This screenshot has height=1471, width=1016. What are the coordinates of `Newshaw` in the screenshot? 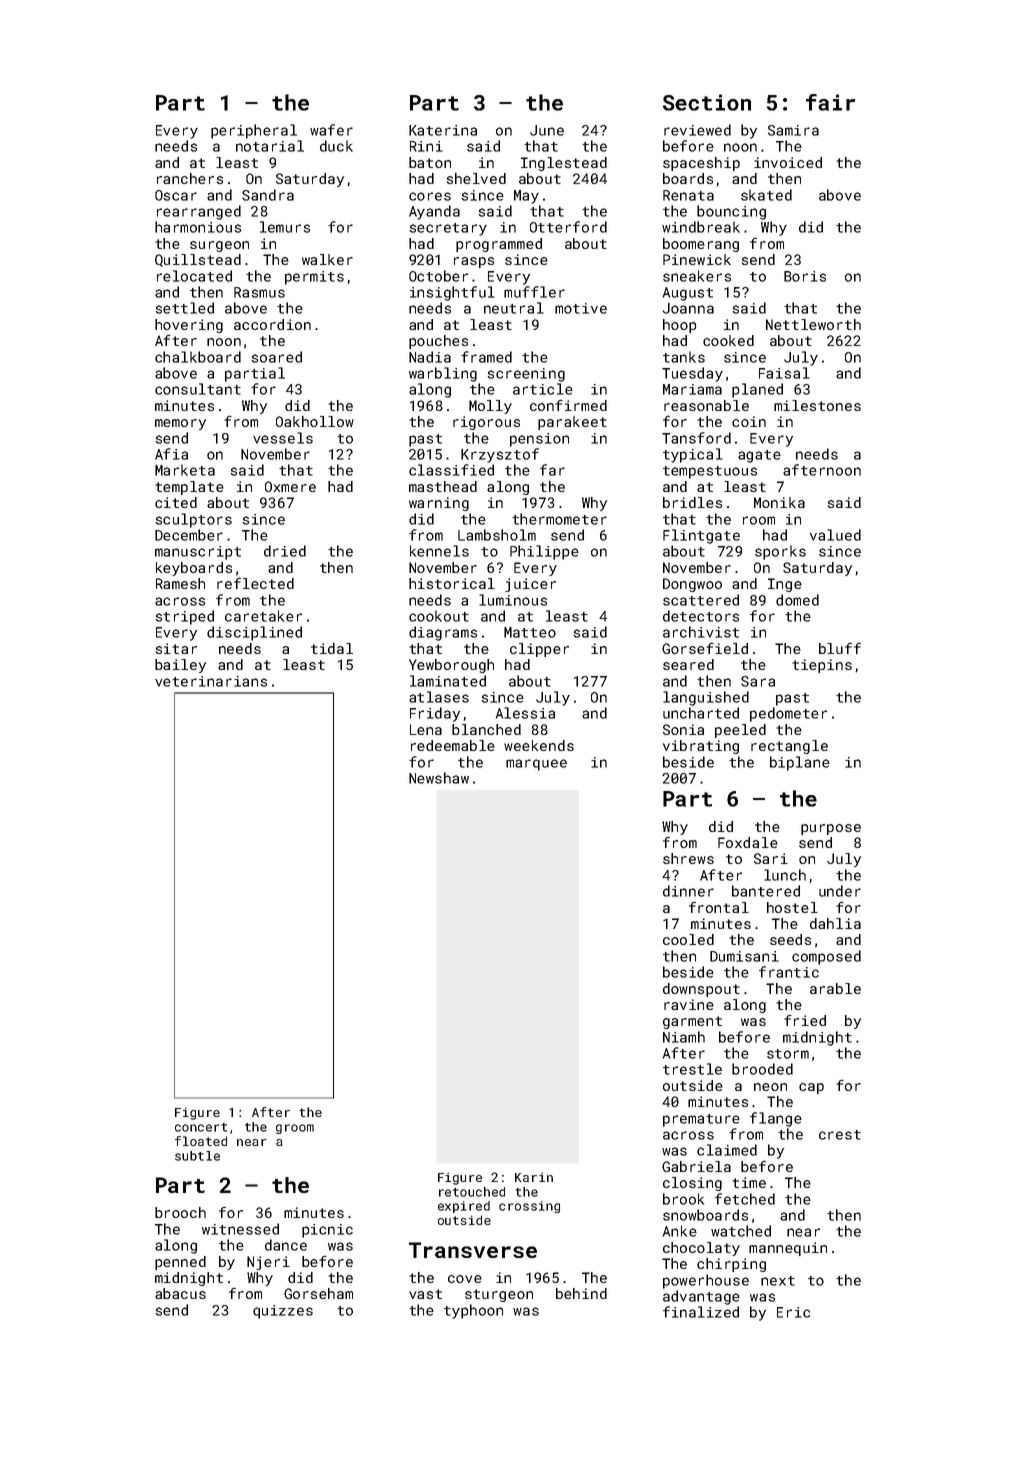 It's located at (439, 778).
